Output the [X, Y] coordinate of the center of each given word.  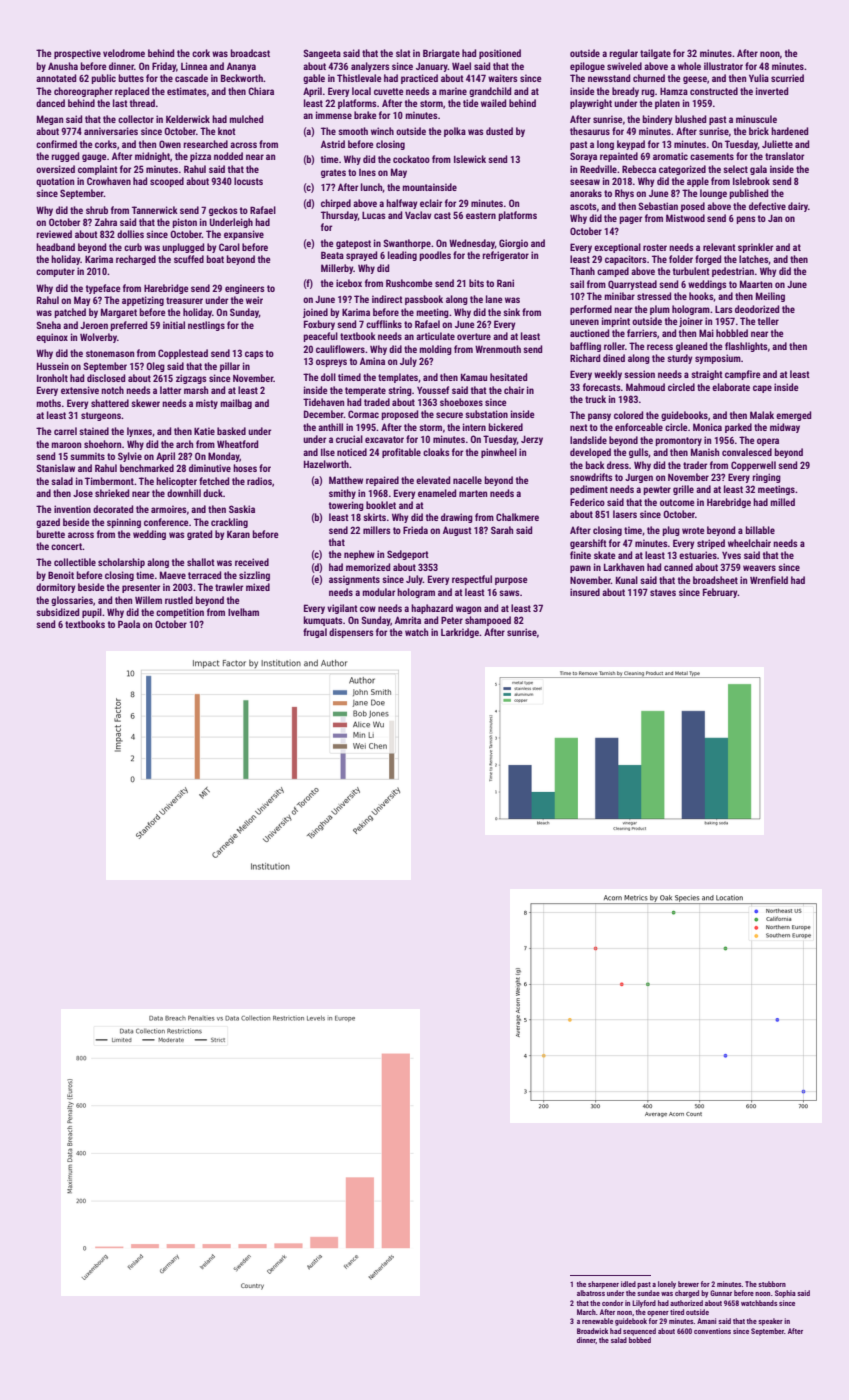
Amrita [408, 620]
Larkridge [460, 633]
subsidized [57, 612]
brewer [688, 1284]
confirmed [56, 144]
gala [758, 170]
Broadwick [592, 1331]
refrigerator [505, 256]
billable [760, 530]
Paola [129, 624]
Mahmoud [645, 387]
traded [377, 402]
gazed [48, 523]
